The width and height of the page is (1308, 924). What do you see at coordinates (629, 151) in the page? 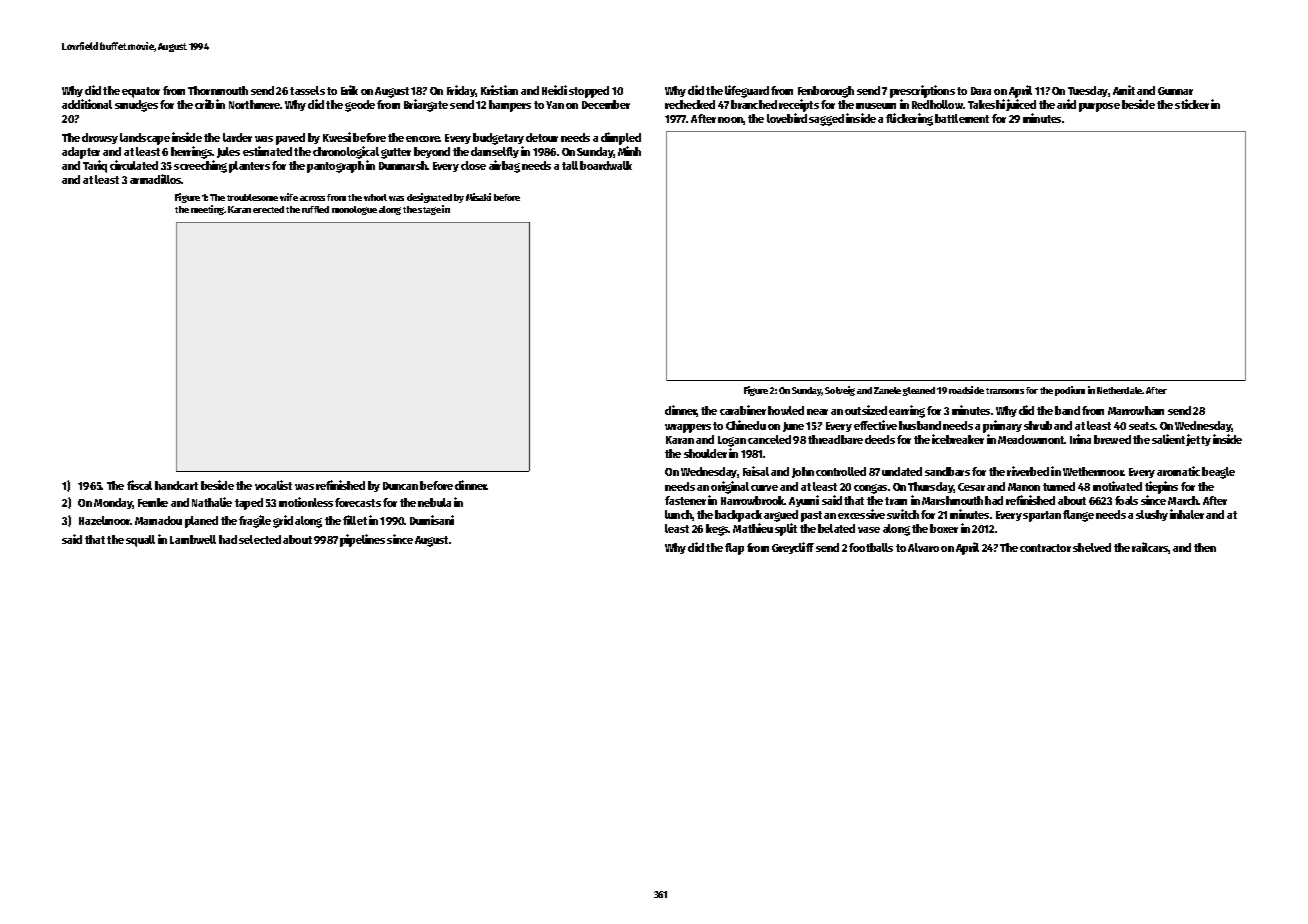
I see `Minh` at bounding box center [629, 151].
